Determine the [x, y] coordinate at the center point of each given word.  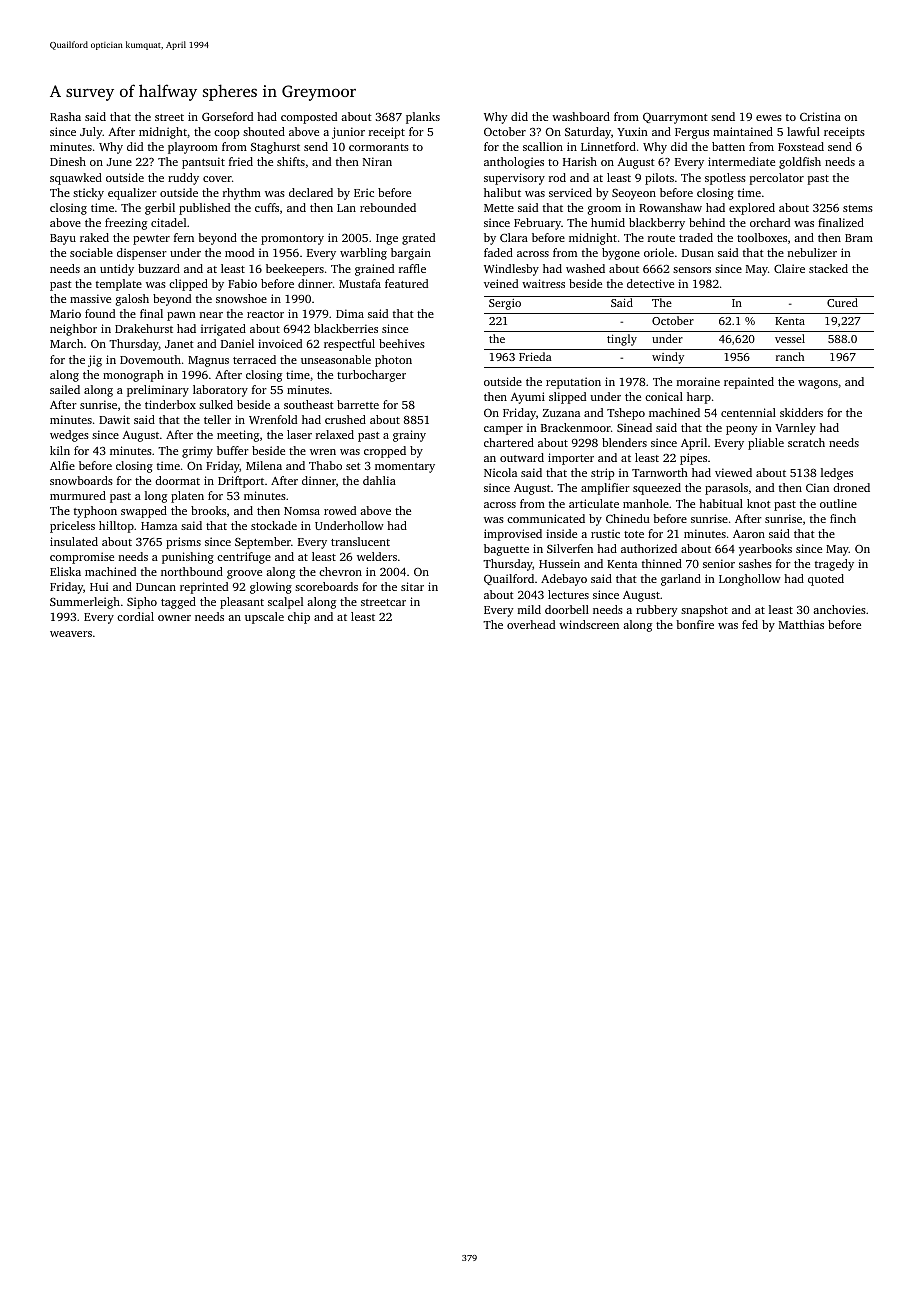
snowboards [81, 480]
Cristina [820, 116]
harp [699, 398]
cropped [385, 452]
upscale [264, 618]
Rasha [65, 116]
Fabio [242, 283]
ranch [790, 356]
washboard [581, 116]
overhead [531, 624]
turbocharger [371, 376]
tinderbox [170, 404]
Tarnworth [660, 472]
